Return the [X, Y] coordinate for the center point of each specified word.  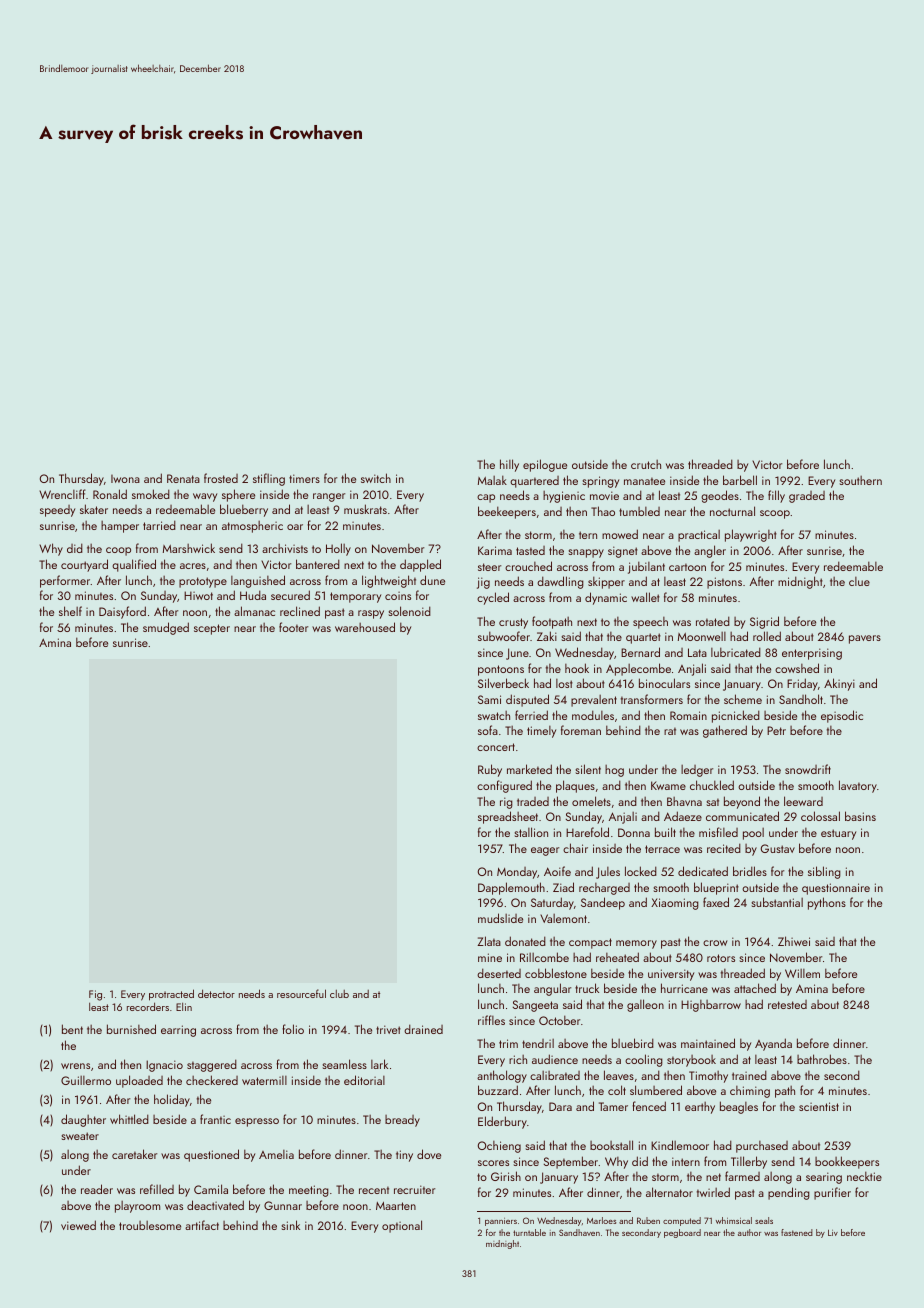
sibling [824, 872]
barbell [740, 480]
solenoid [409, 611]
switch [376, 478]
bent [72, 1029]
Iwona [125, 479]
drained [423, 1029]
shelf [70, 611]
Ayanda [773, 1044]
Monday [517, 873]
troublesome [150, 1225]
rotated [713, 621]
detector [216, 993]
